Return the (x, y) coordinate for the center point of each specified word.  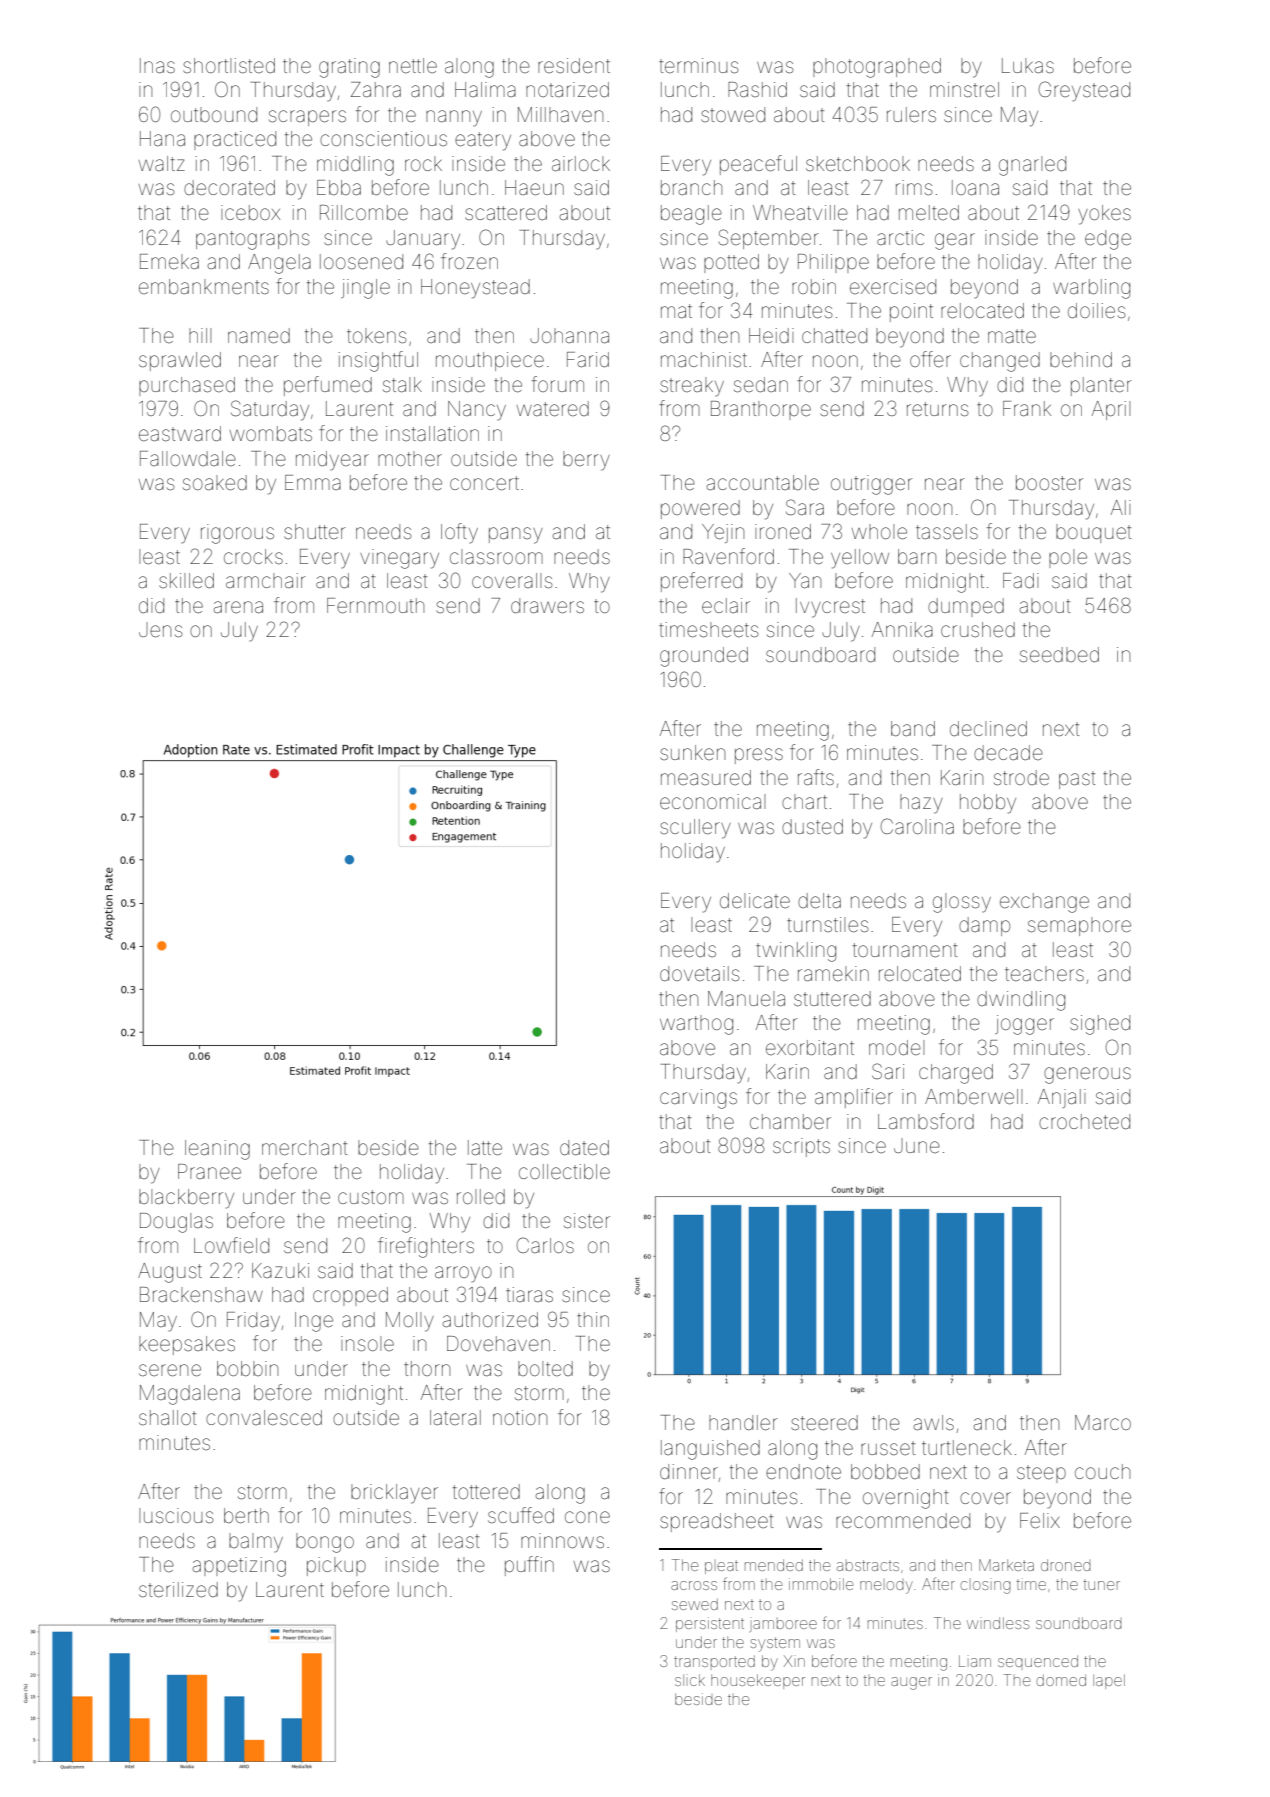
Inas (157, 65)
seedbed (1059, 654)
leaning (217, 1150)
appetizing (239, 1567)
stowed (733, 114)
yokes (1104, 215)
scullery (695, 829)
